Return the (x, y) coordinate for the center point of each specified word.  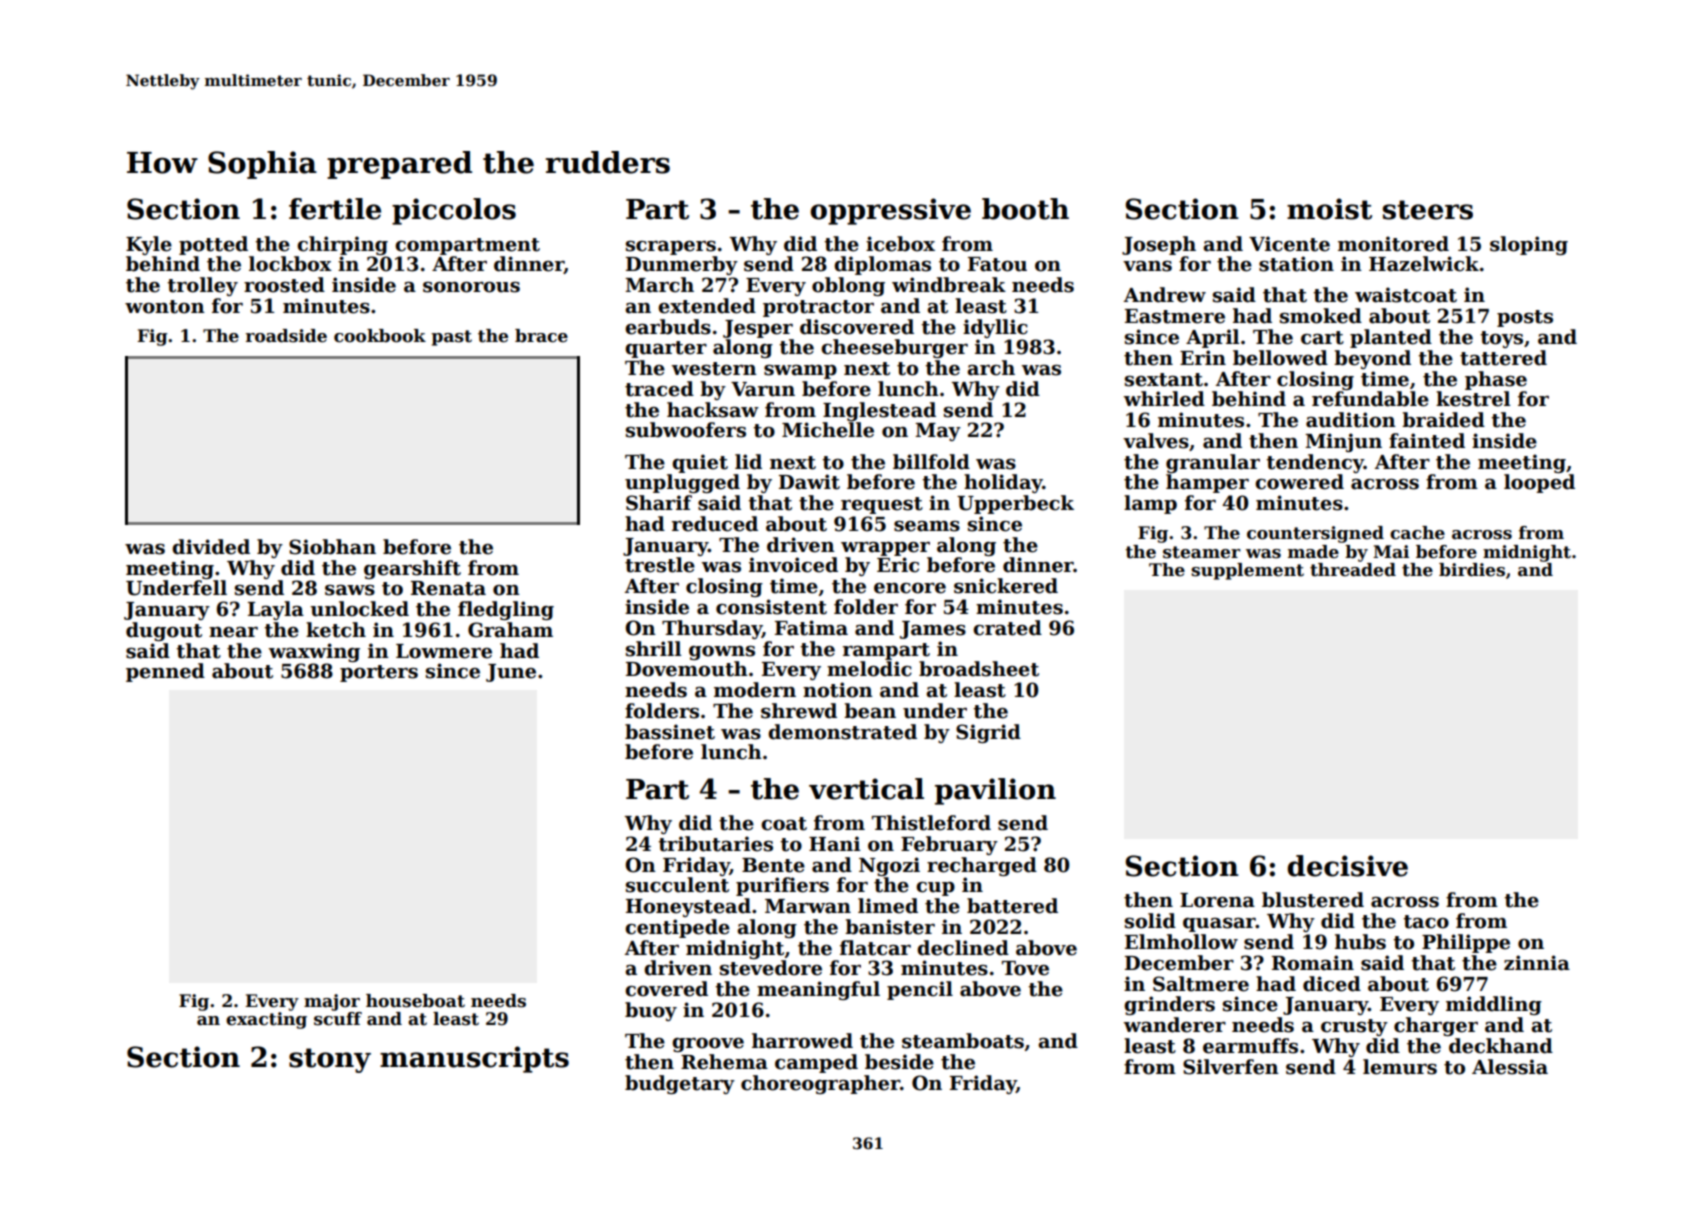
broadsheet (979, 669)
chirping (342, 245)
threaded (1353, 570)
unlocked (359, 609)
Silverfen (1231, 1067)
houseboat (415, 1001)
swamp (800, 372)
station (1296, 264)
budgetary (680, 1084)
